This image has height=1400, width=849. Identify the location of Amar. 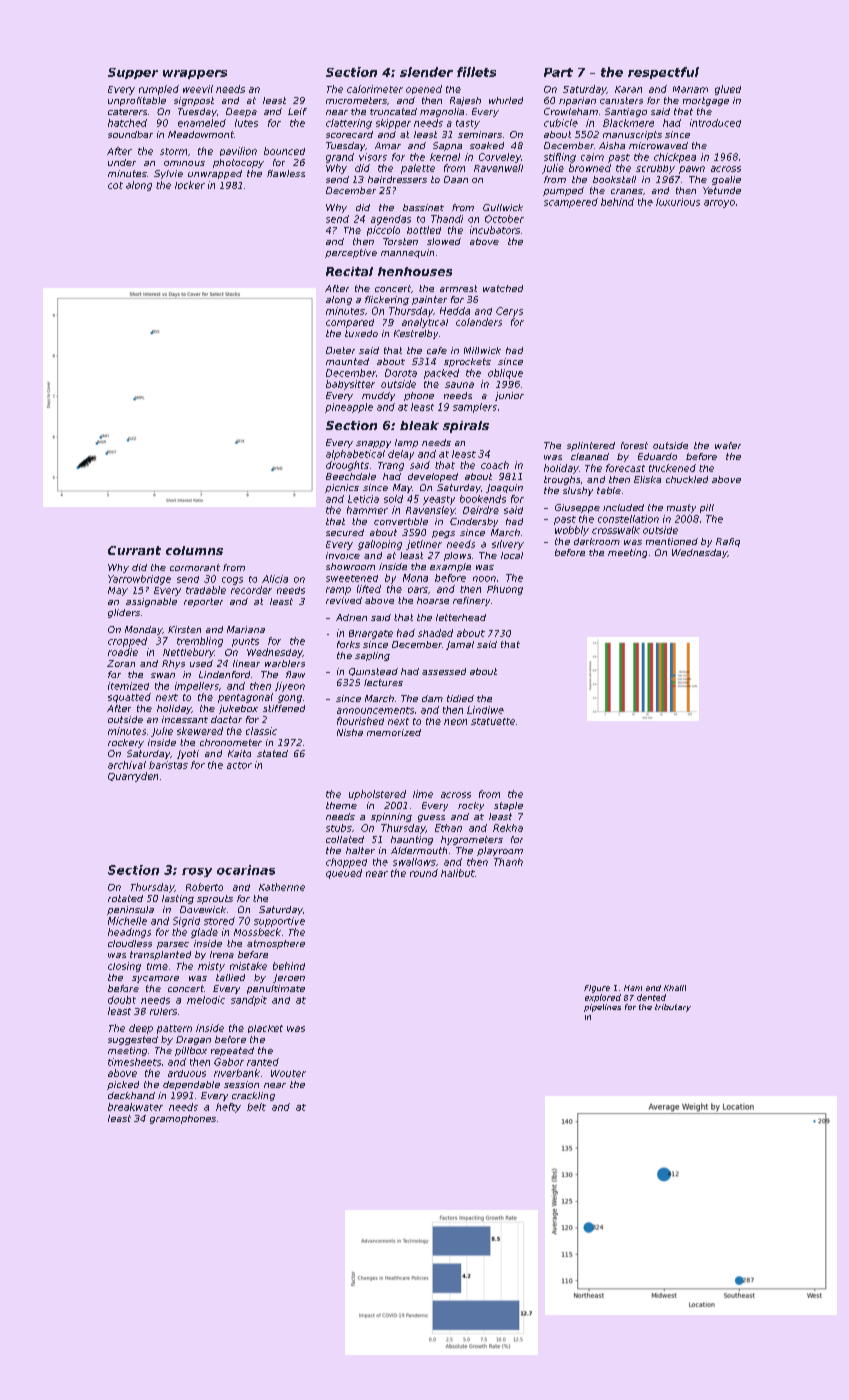
(388, 145).
